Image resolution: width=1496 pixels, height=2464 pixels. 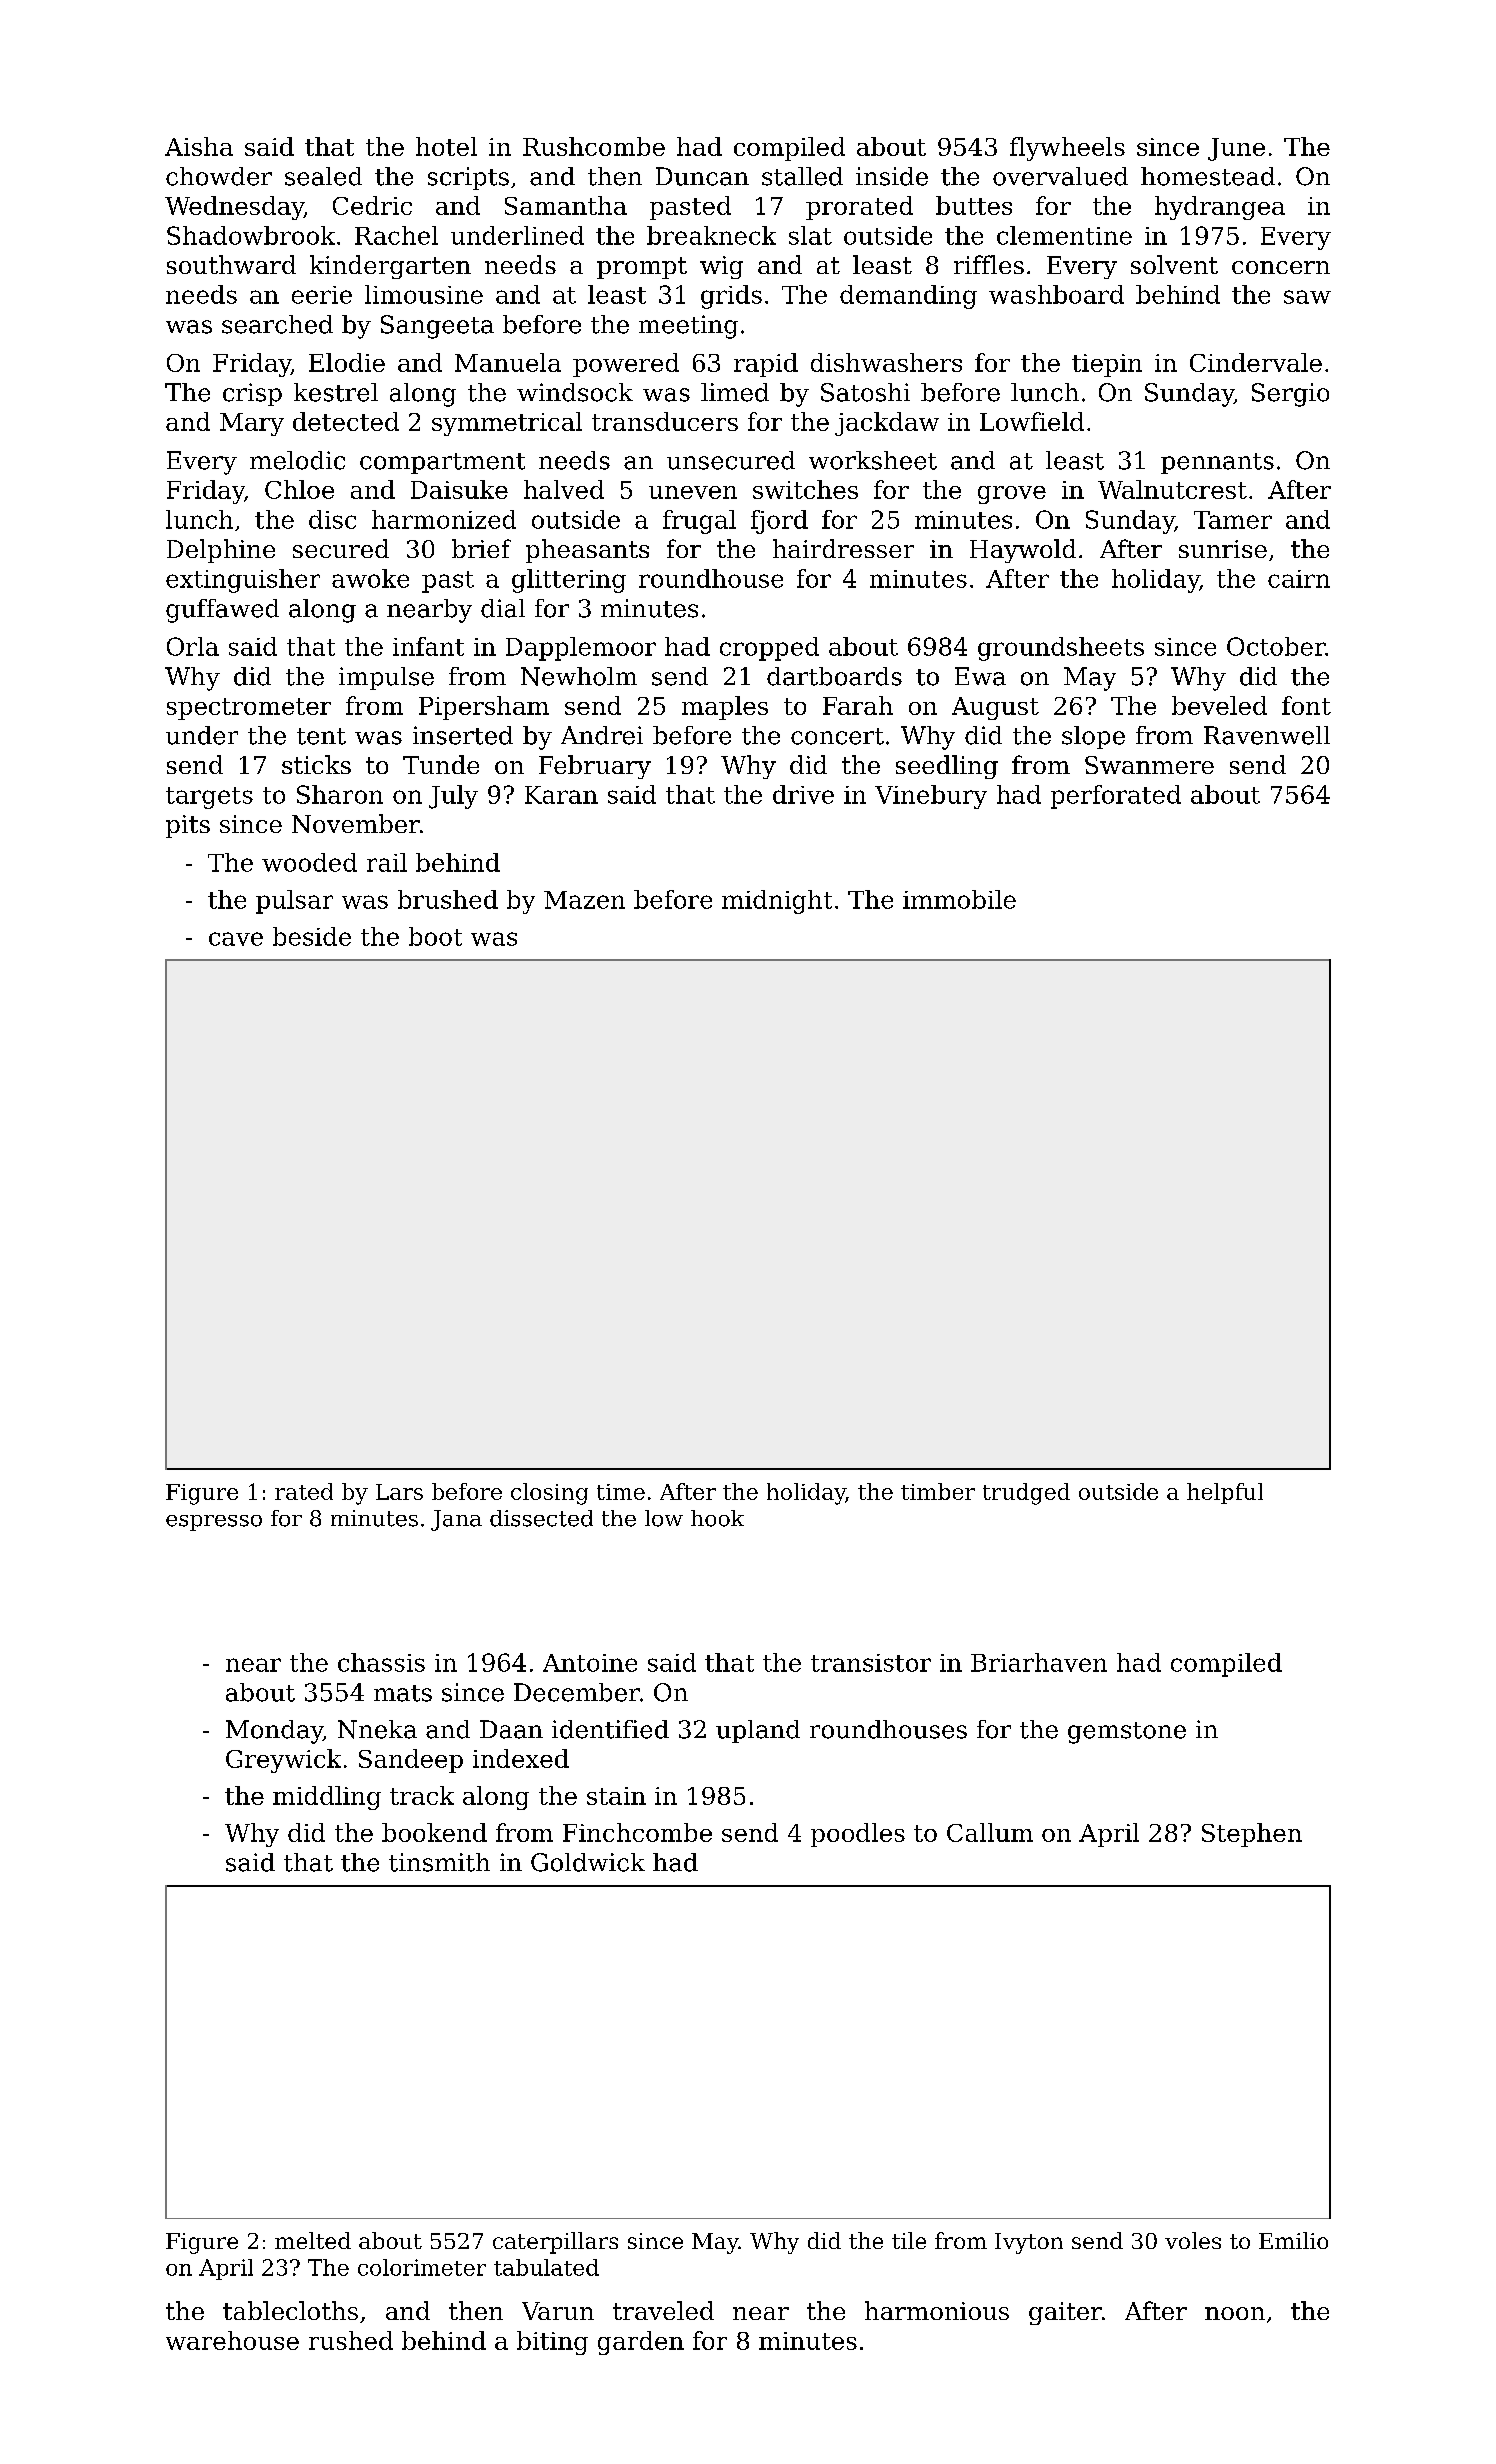 What do you see at coordinates (232, 2340) in the screenshot?
I see `warehouse` at bounding box center [232, 2340].
